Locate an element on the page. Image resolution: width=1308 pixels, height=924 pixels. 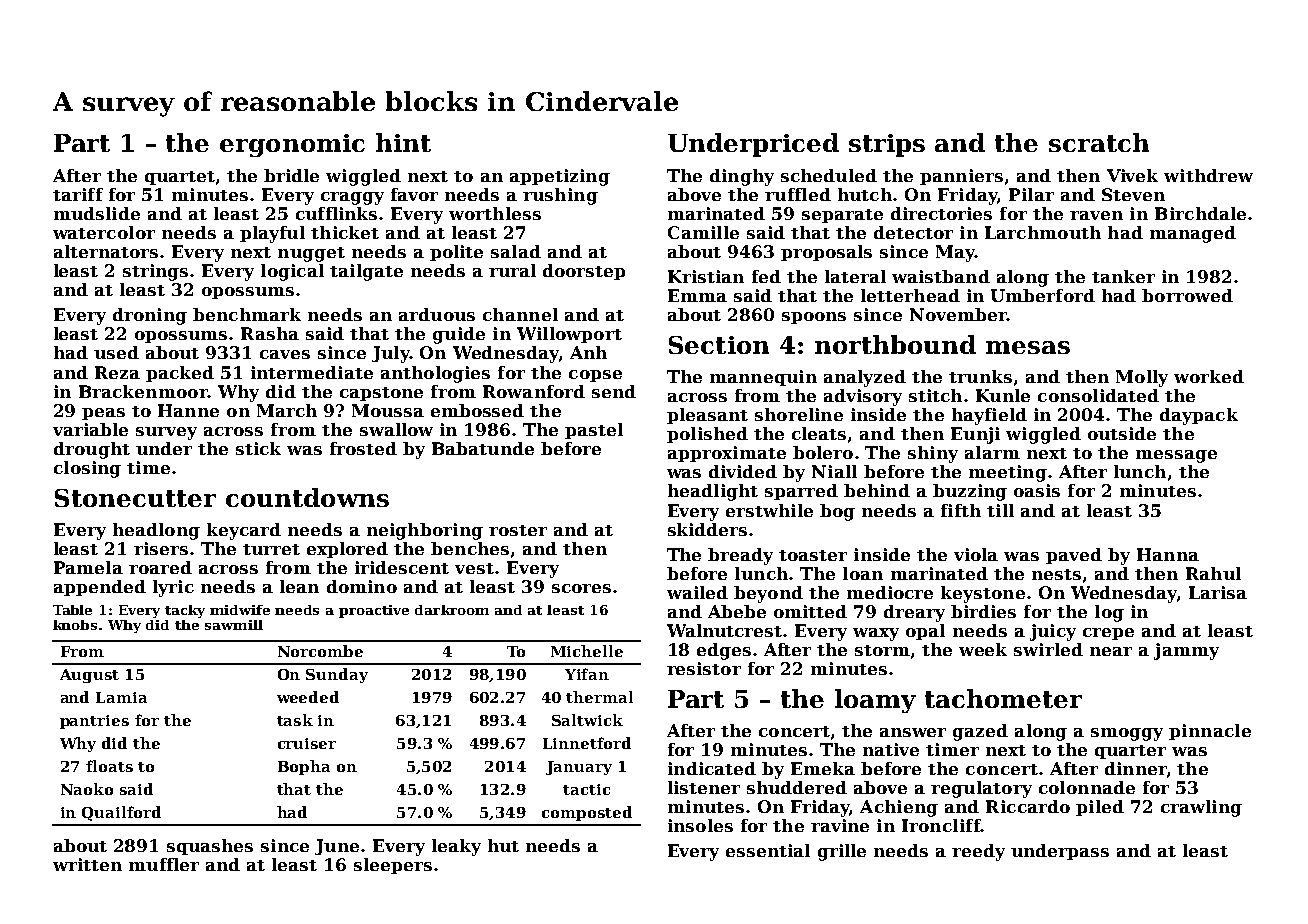
squashes is located at coordinates (210, 847).
